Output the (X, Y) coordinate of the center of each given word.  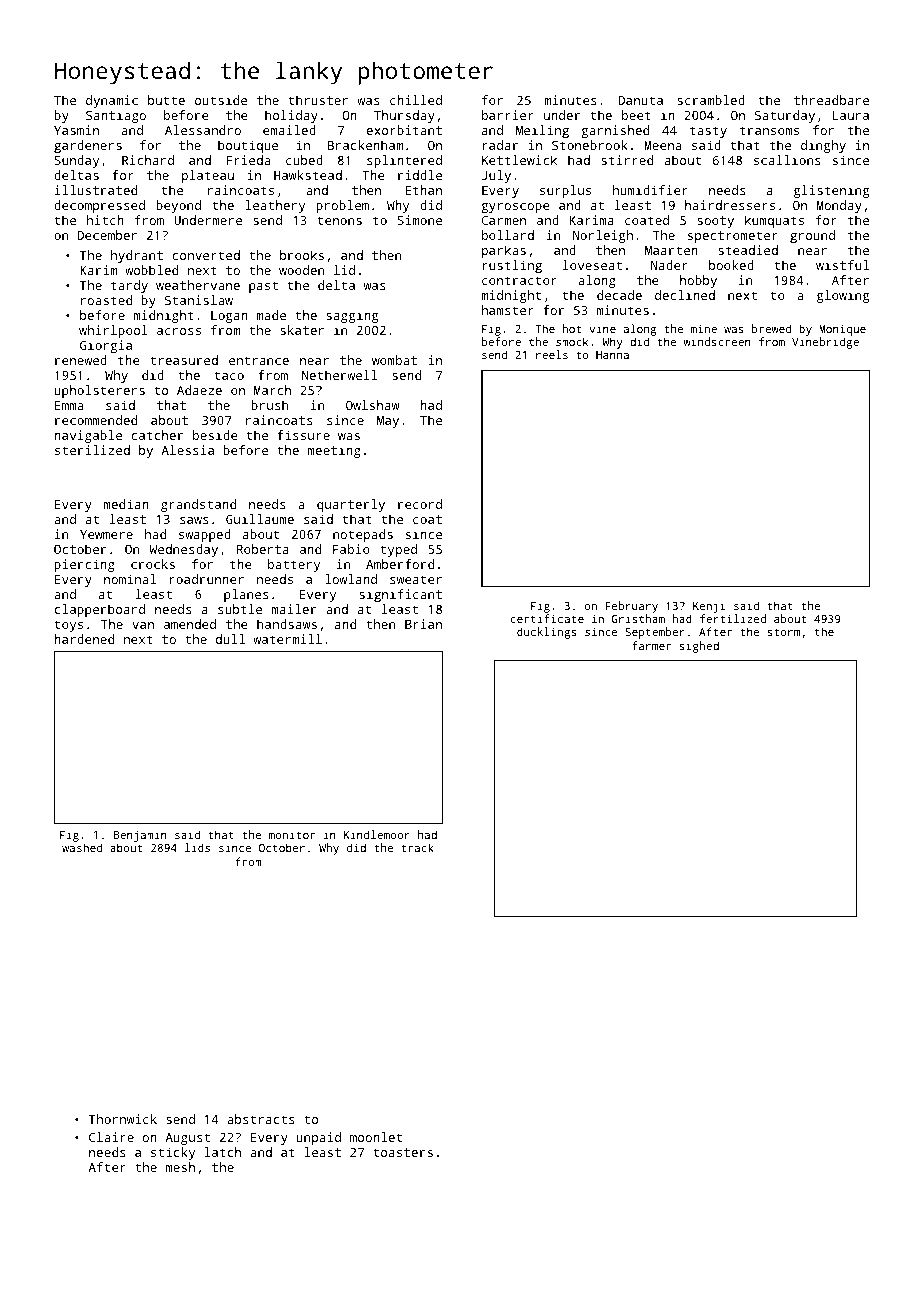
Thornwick (123, 1119)
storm (784, 632)
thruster (318, 100)
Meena (662, 145)
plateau (208, 176)
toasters (403, 1152)
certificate (547, 618)
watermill (287, 639)
